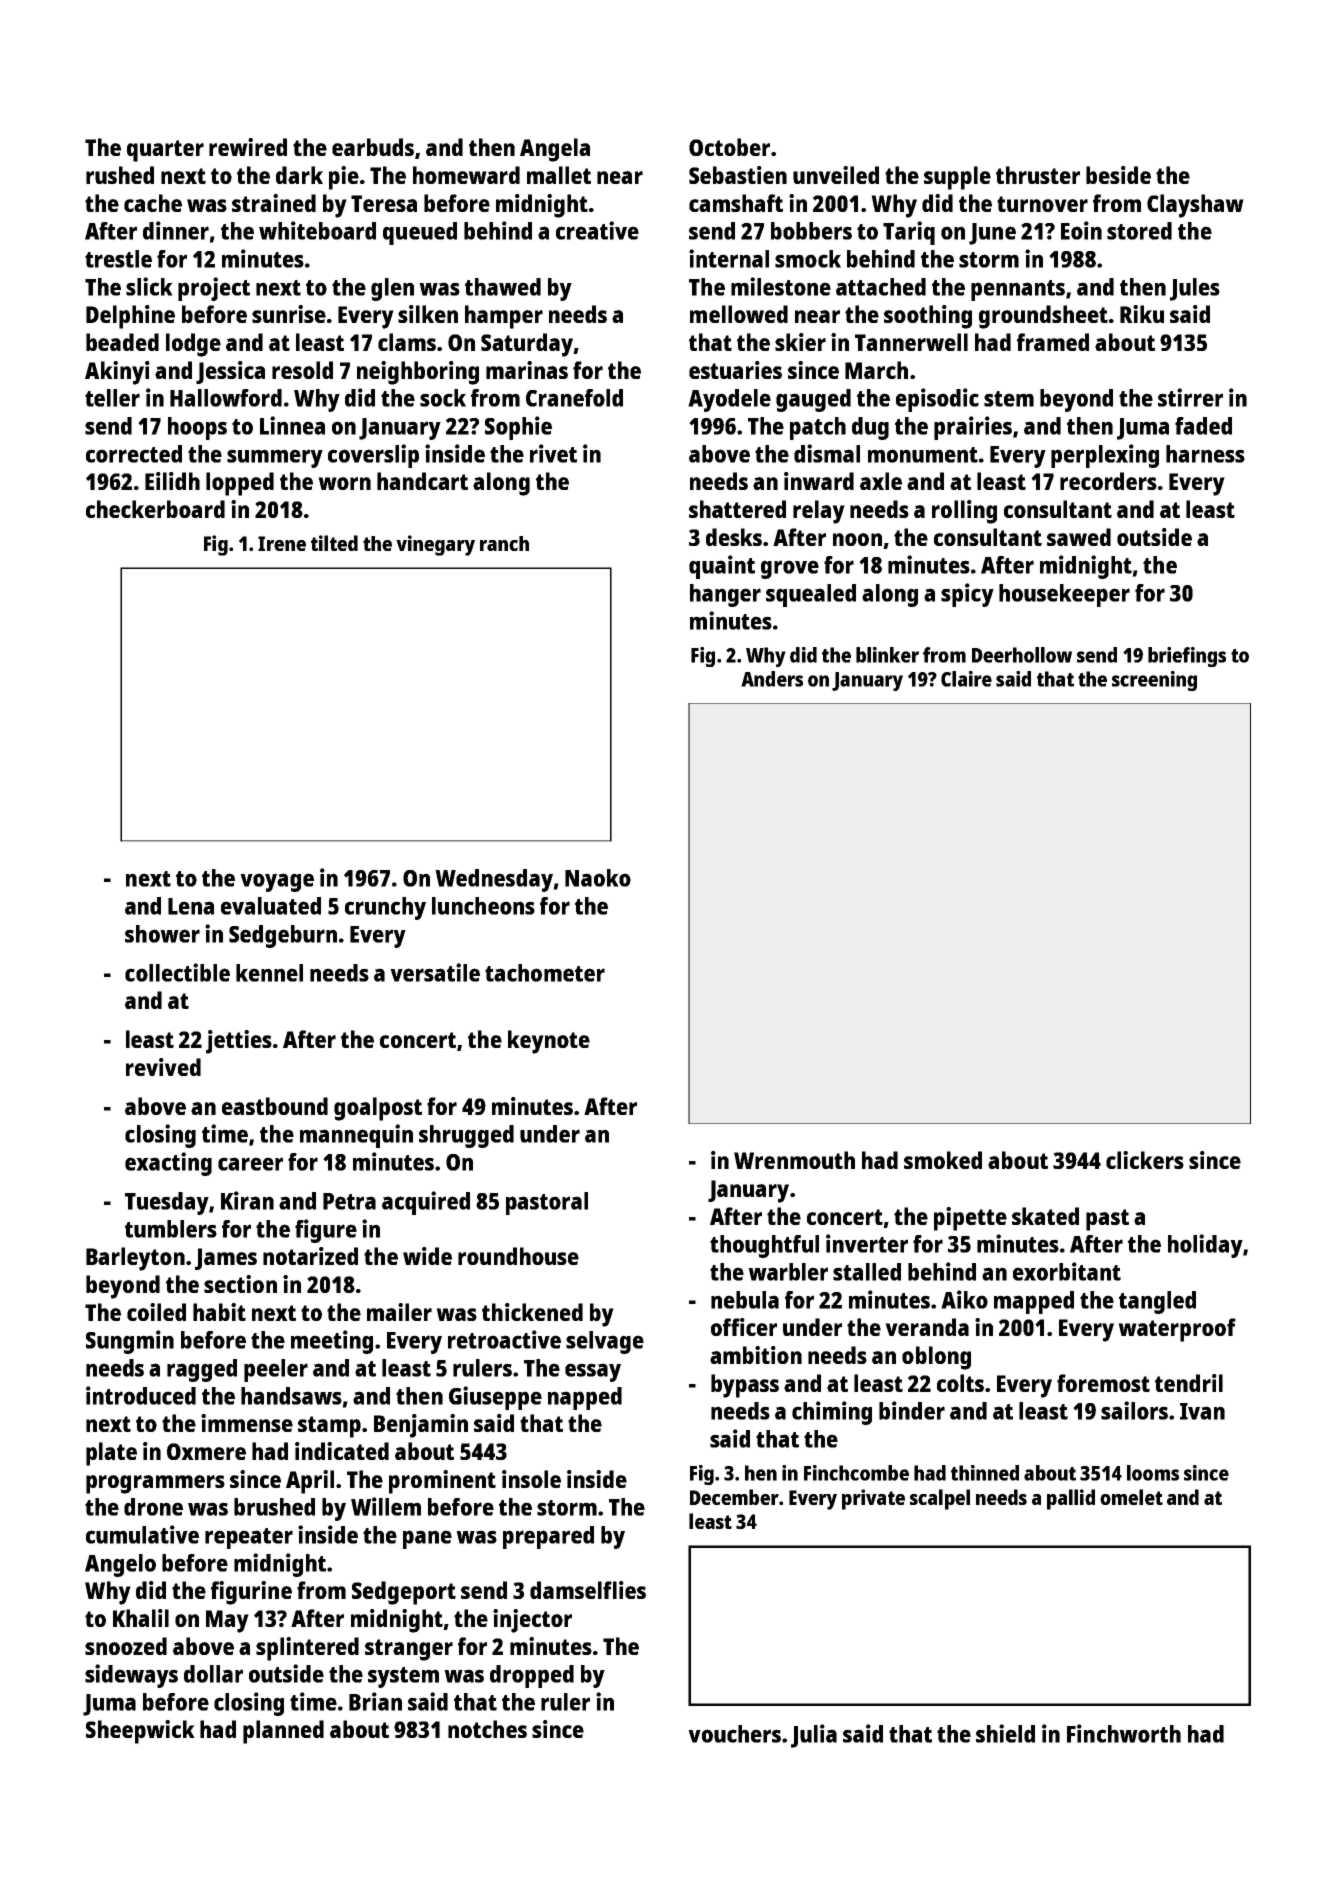 This page has width=1336, height=1889. I want to click on rolling, so click(964, 512).
